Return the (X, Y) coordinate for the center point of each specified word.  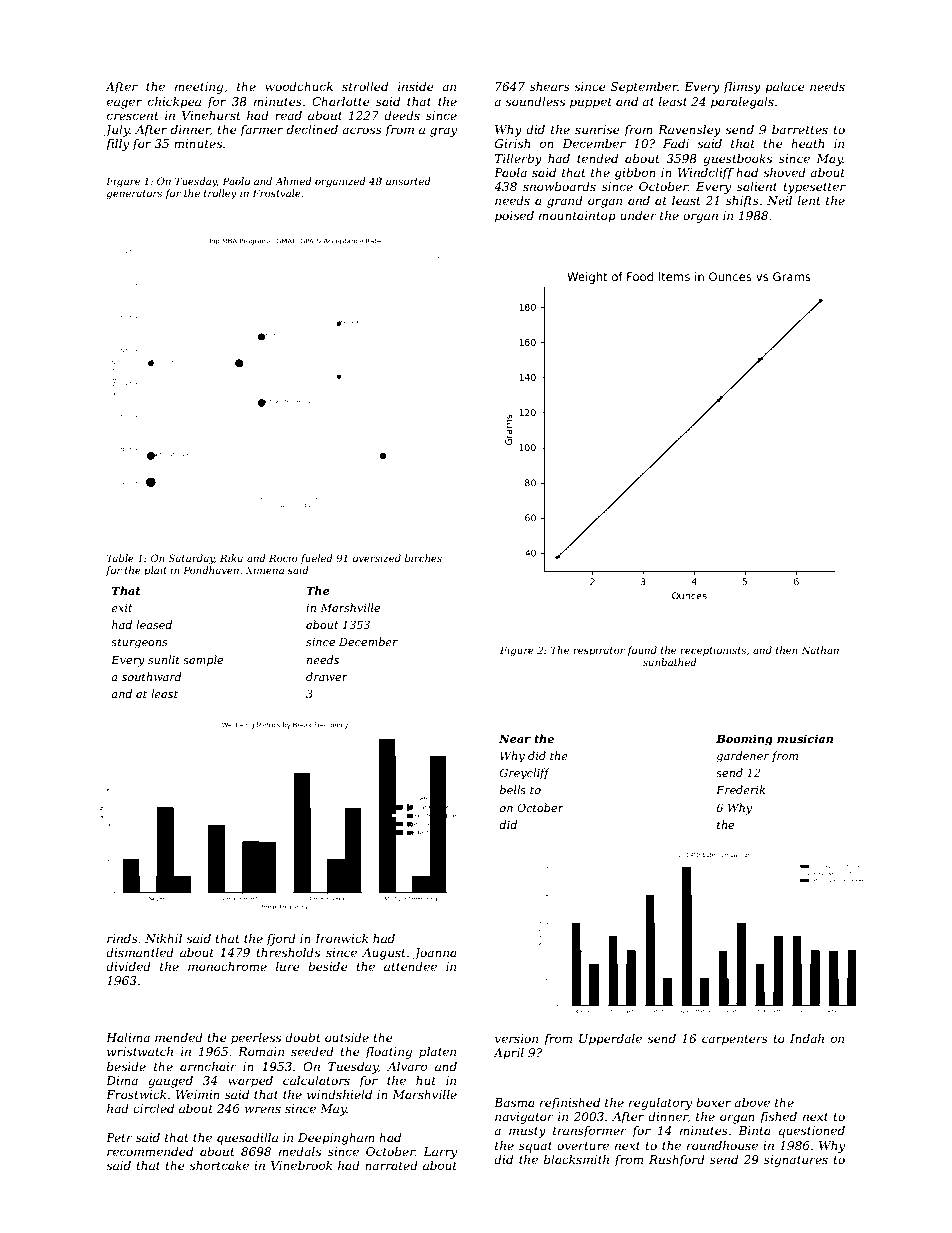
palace (785, 88)
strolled (365, 86)
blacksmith (576, 1159)
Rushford (677, 1161)
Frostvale (276, 193)
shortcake (219, 1165)
